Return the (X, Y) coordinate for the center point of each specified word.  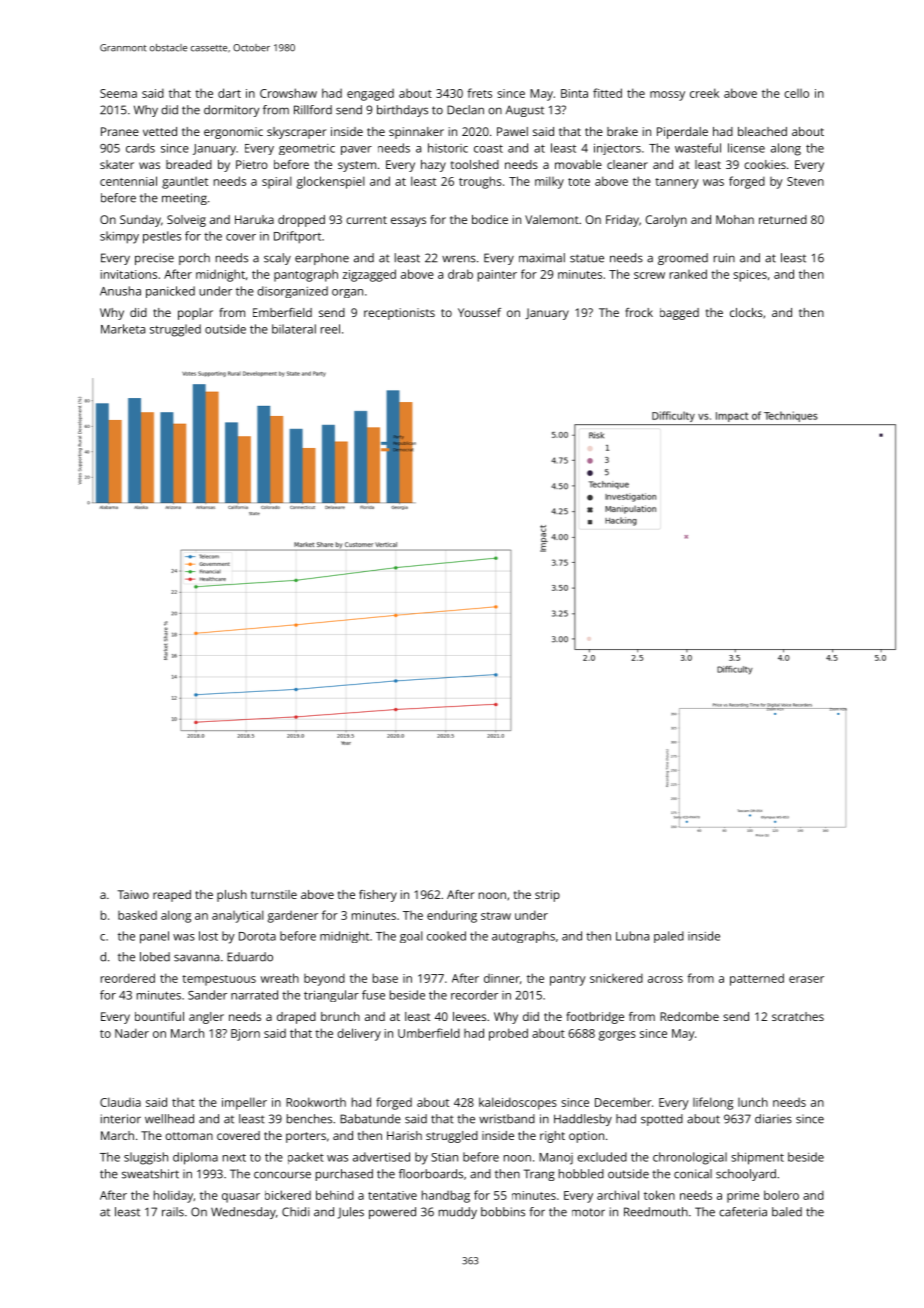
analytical (238, 916)
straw (496, 916)
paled (669, 937)
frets (479, 93)
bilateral (294, 329)
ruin (724, 258)
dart (229, 93)
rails (173, 1212)
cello (796, 93)
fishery (378, 896)
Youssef (479, 312)
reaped (172, 896)
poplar (195, 314)
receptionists (399, 314)
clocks (746, 312)
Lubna (632, 936)
